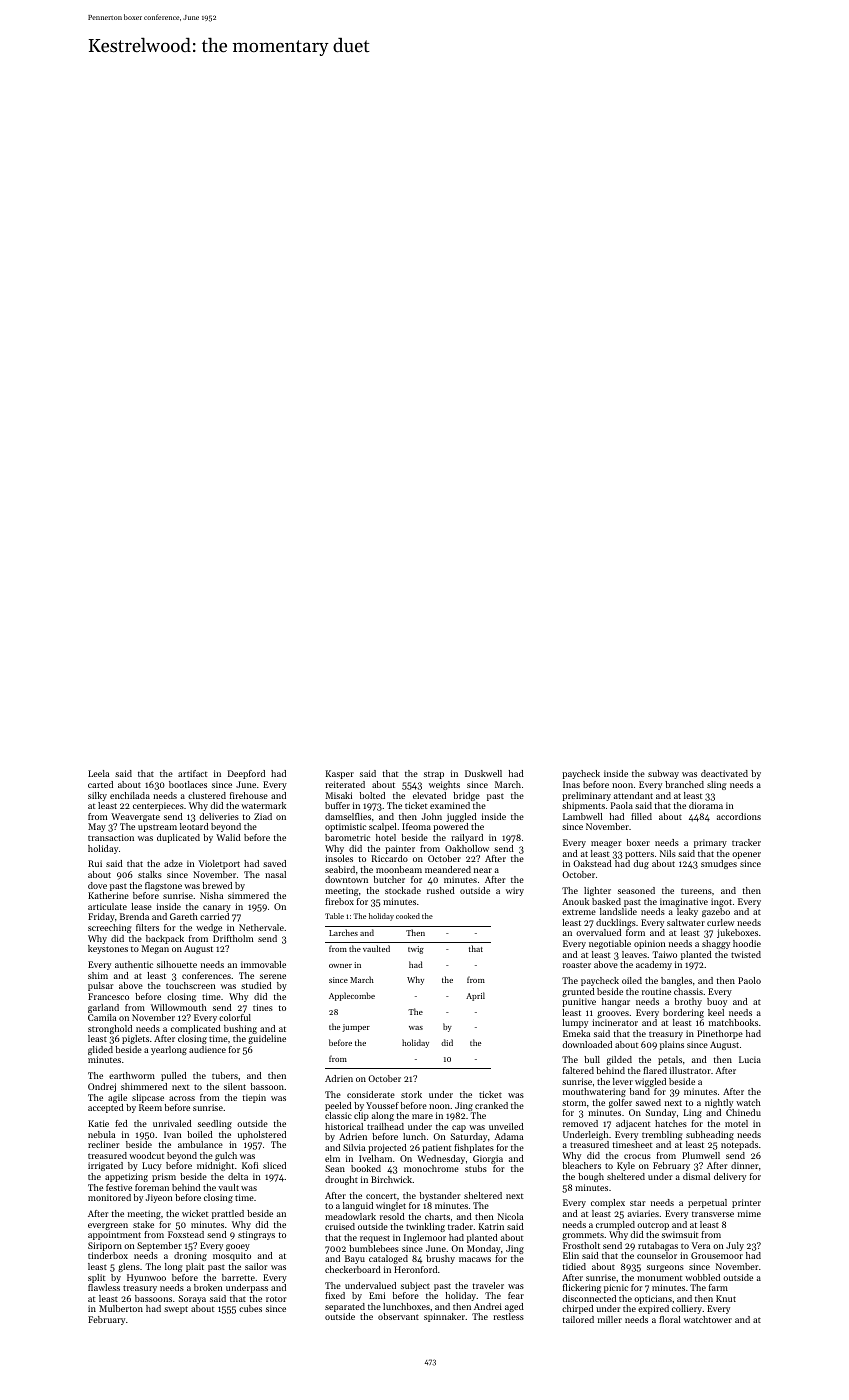 The height and width of the page is (1400, 849). Describe the element at coordinates (248, 895) in the page. I see `simmered` at that location.
